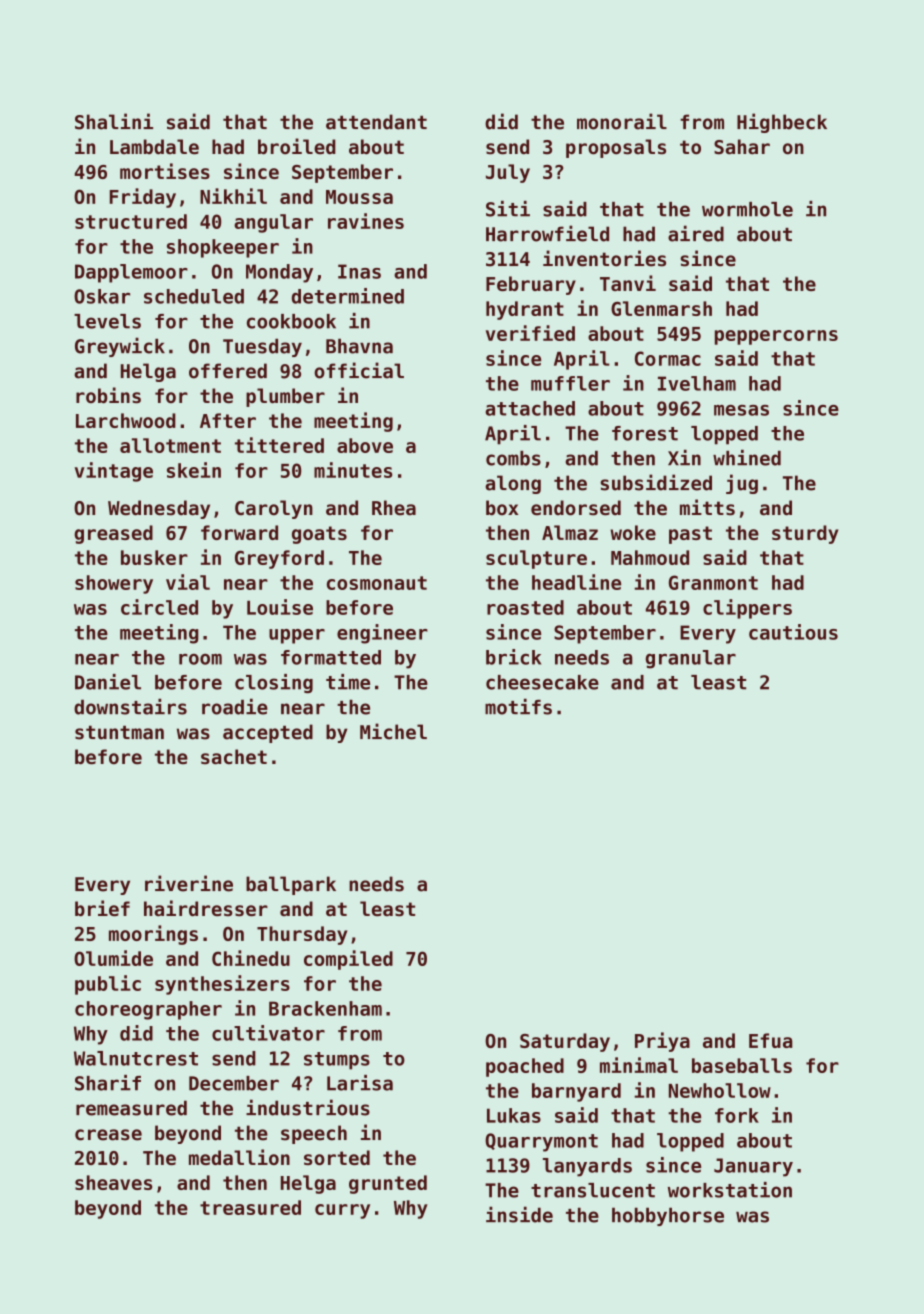 The width and height of the page is (924, 1314). I want to click on circled, so click(159, 607).
